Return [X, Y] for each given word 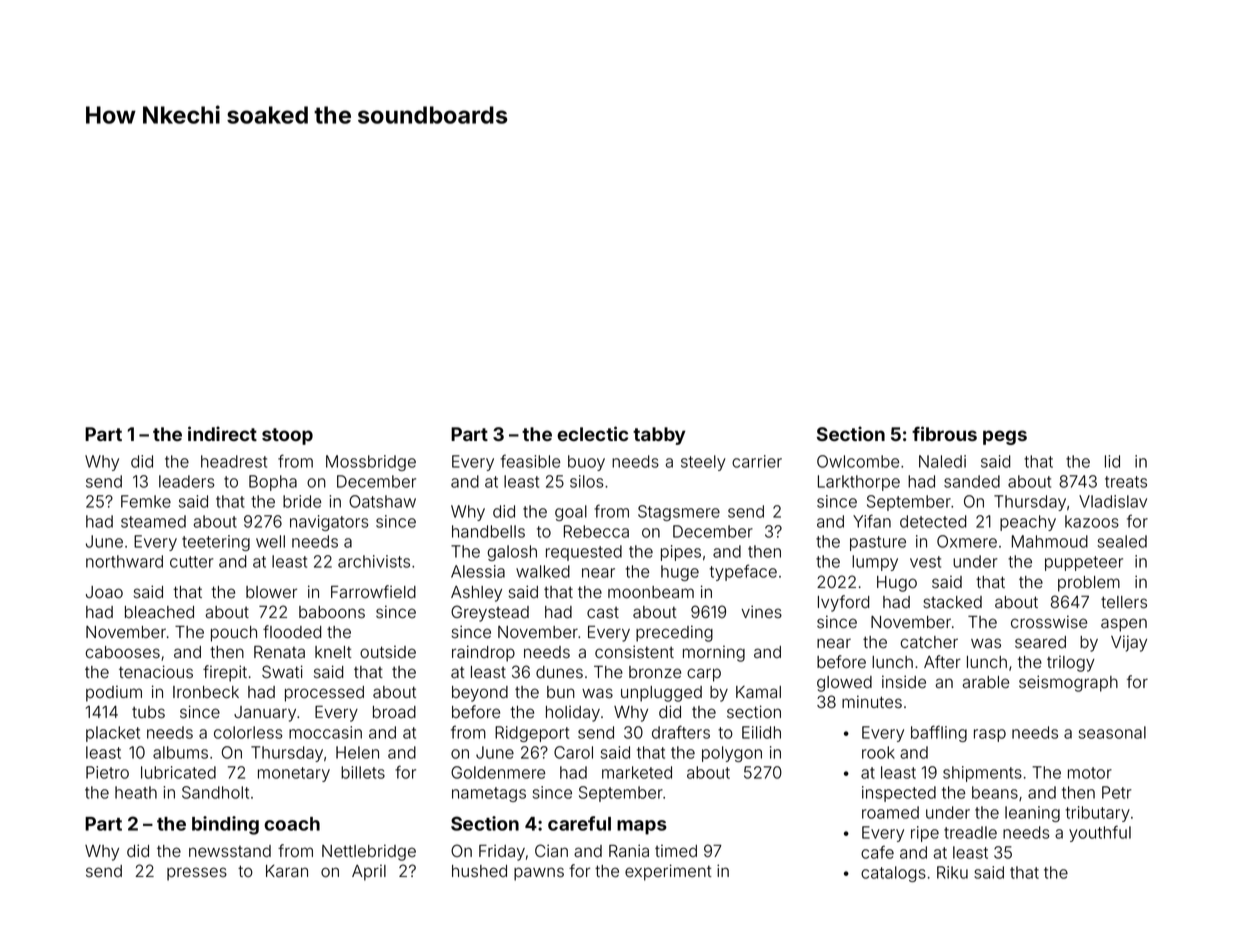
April [369, 873]
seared [1040, 642]
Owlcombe [858, 461]
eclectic [592, 433]
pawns [539, 874]
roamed [890, 812]
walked [543, 571]
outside [388, 652]
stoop [287, 436]
